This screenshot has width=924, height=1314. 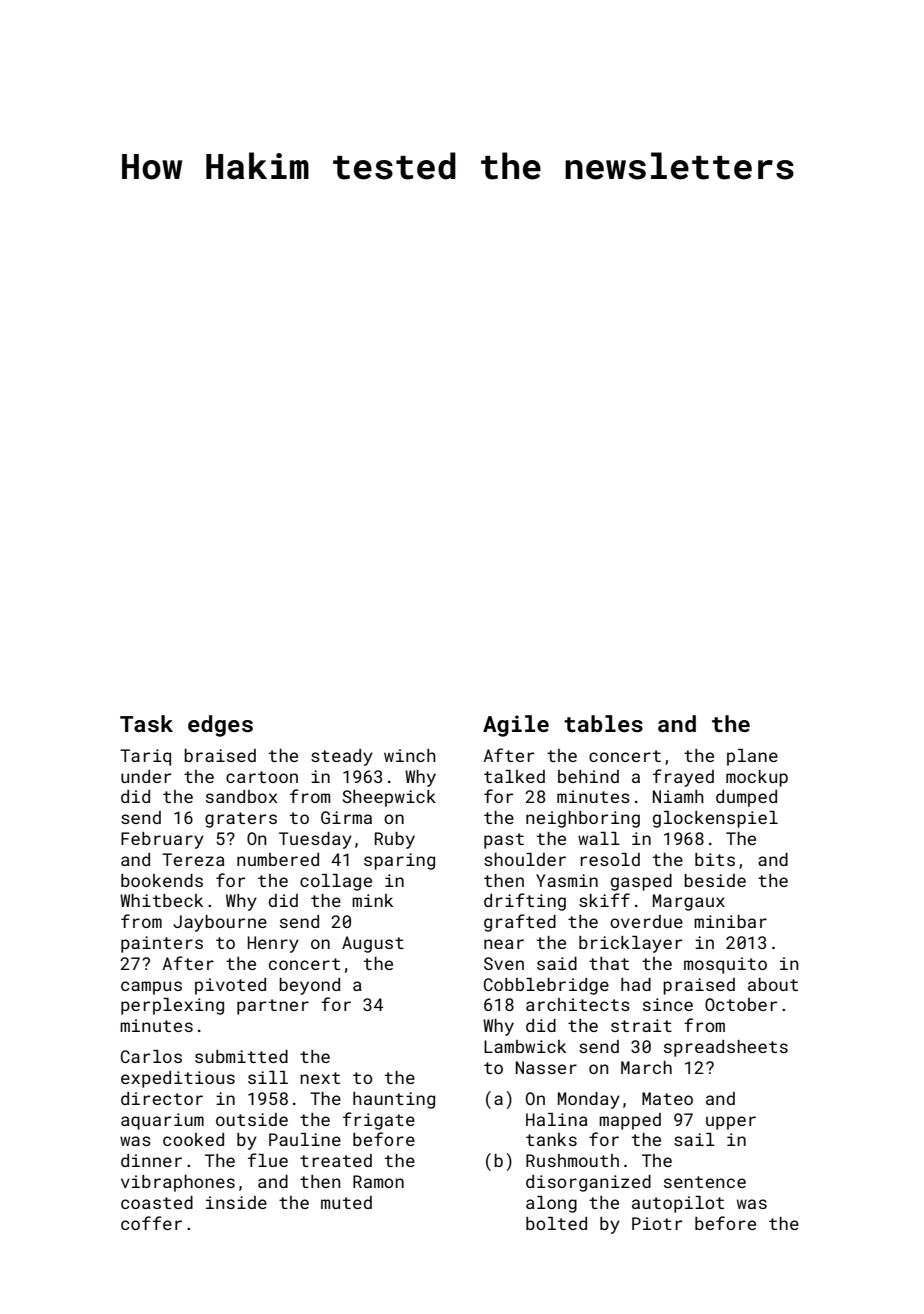 I want to click on coffer, so click(x=151, y=1223).
